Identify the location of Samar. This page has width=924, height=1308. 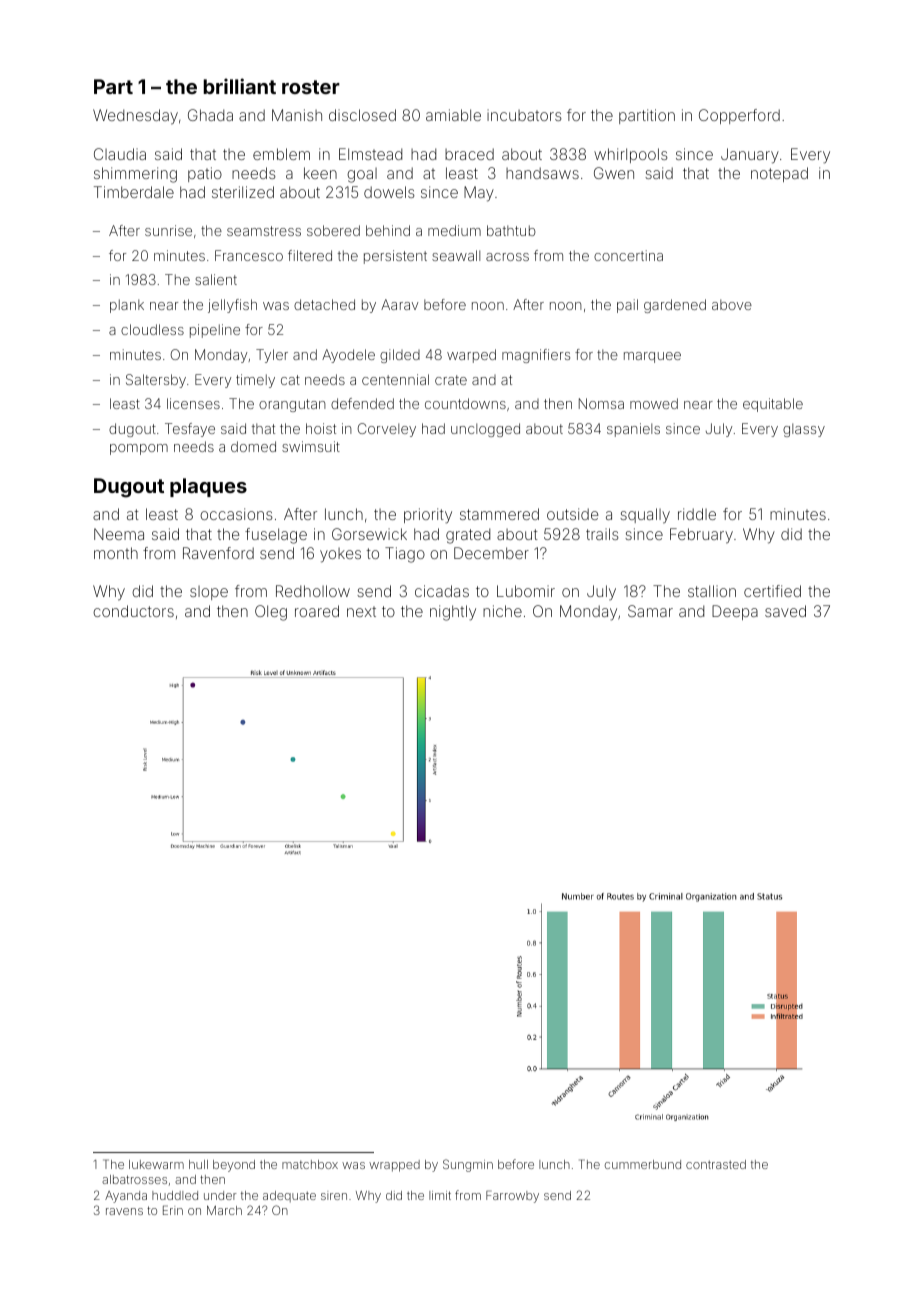
(650, 611).
